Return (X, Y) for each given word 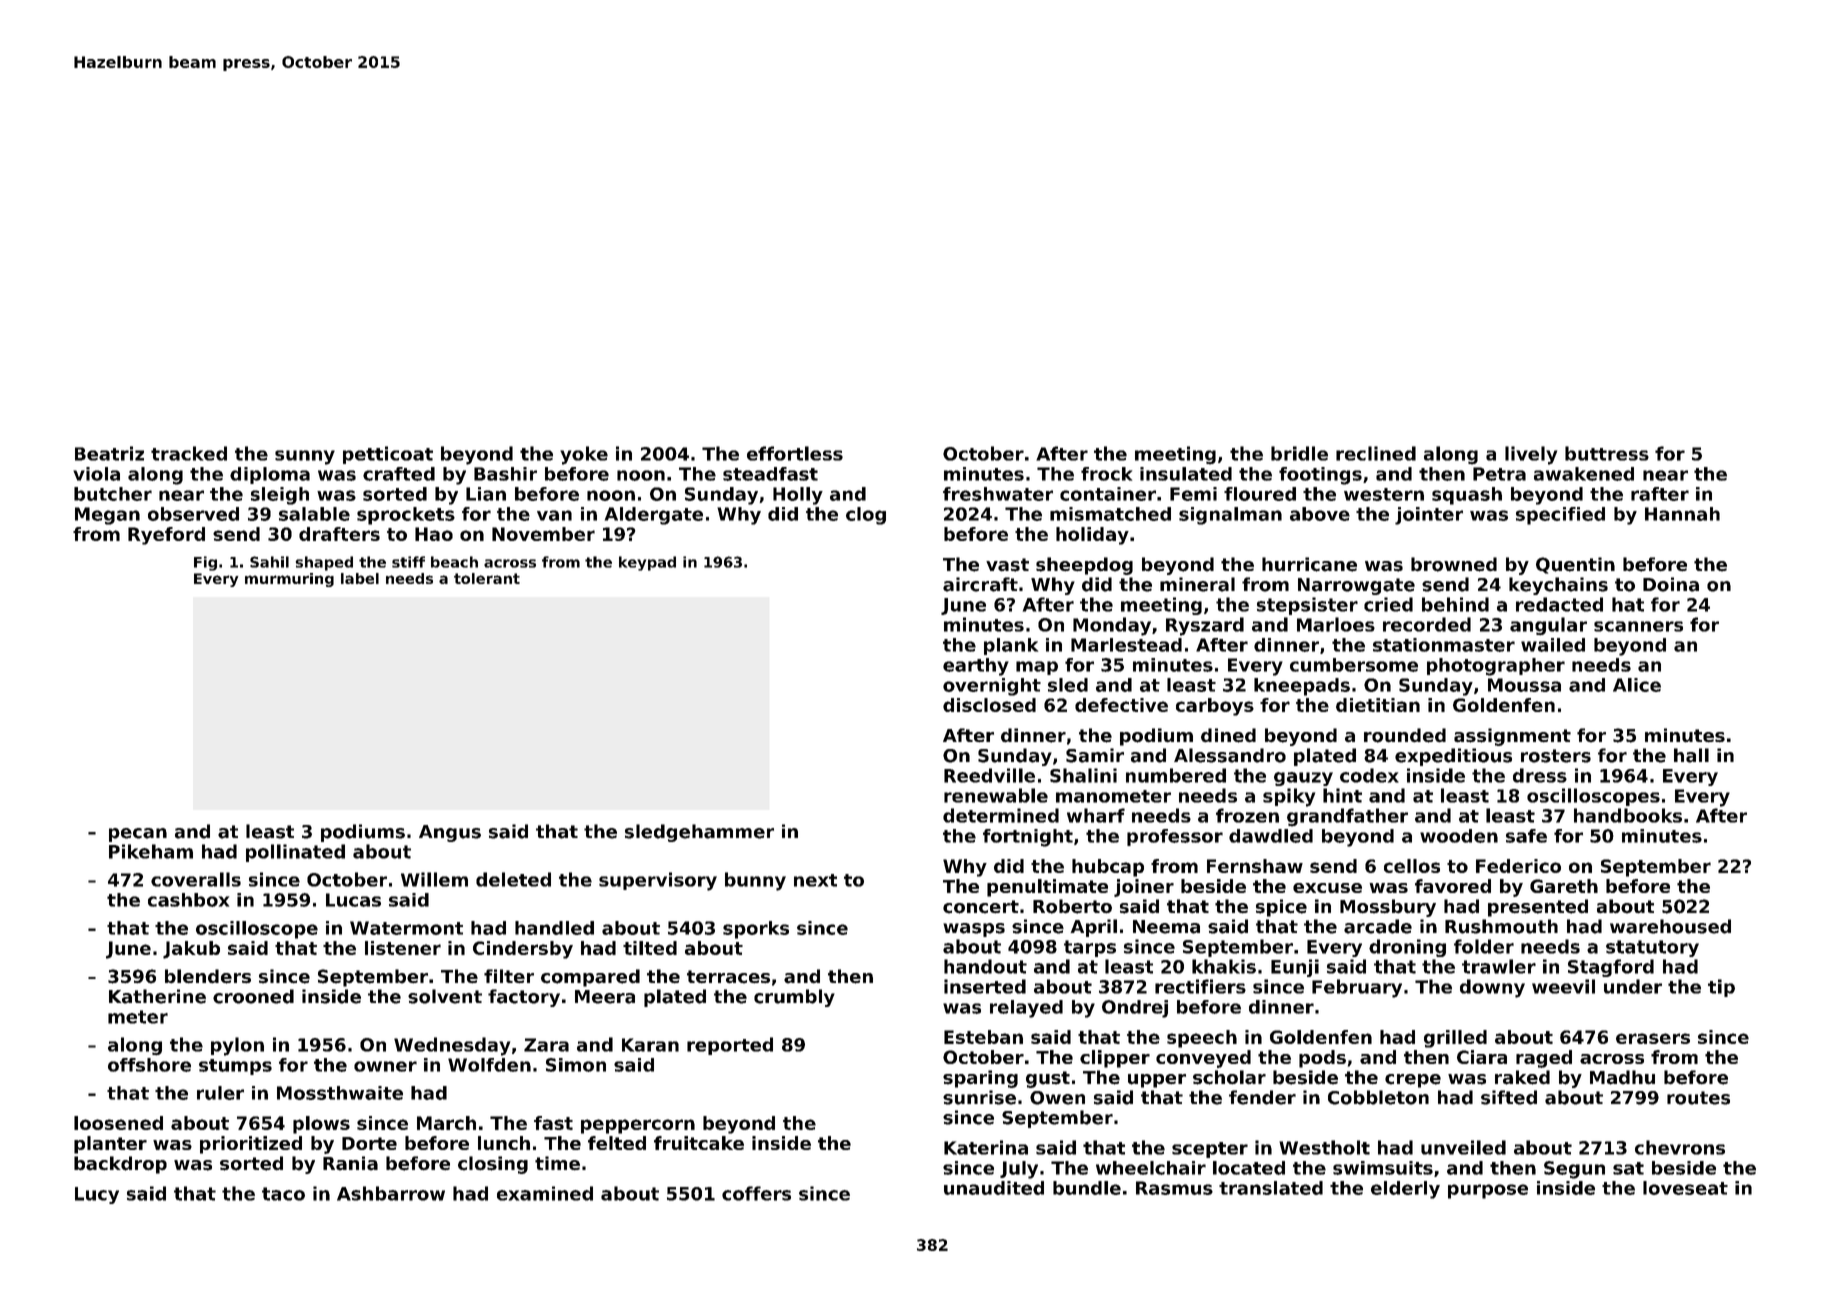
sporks (756, 930)
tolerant (487, 578)
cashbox (188, 900)
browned (1454, 564)
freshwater (998, 494)
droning (1407, 948)
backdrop (120, 1165)
